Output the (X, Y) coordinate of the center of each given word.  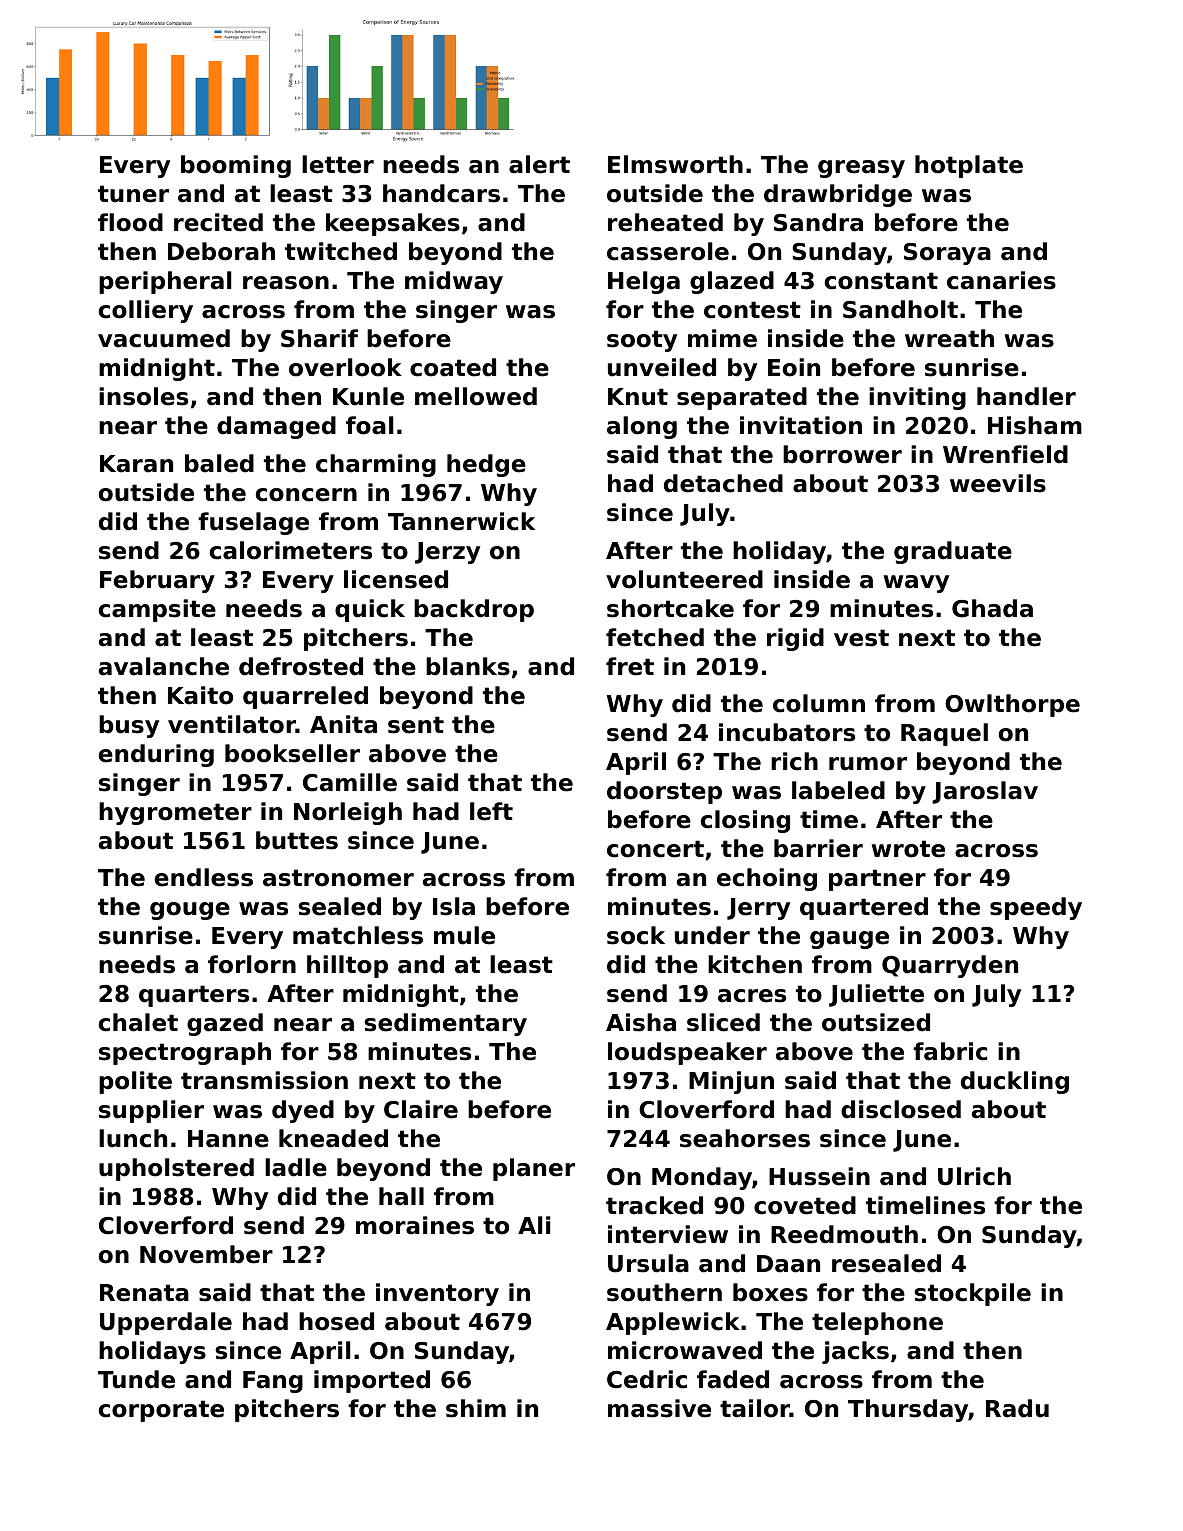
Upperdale (166, 1323)
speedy (1036, 908)
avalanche (164, 666)
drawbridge (838, 195)
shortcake (670, 608)
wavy (916, 584)
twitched (341, 251)
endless (204, 877)
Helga (644, 282)
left (491, 811)
